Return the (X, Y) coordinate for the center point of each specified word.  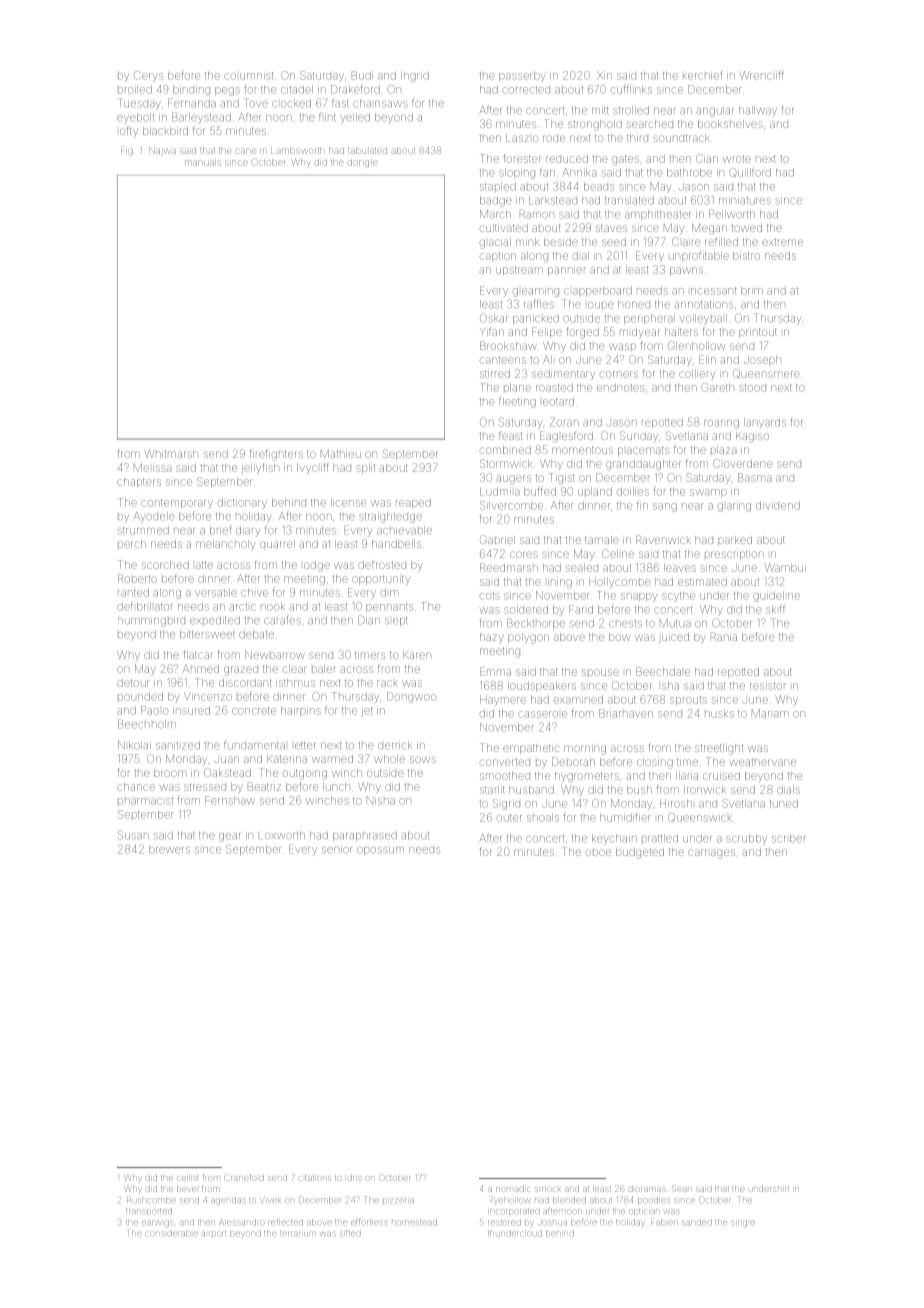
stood (752, 388)
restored (504, 1222)
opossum (380, 851)
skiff (775, 609)
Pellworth (732, 214)
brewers (169, 849)
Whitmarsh (171, 454)
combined (505, 450)
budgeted (640, 853)
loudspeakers (542, 687)
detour (132, 683)
